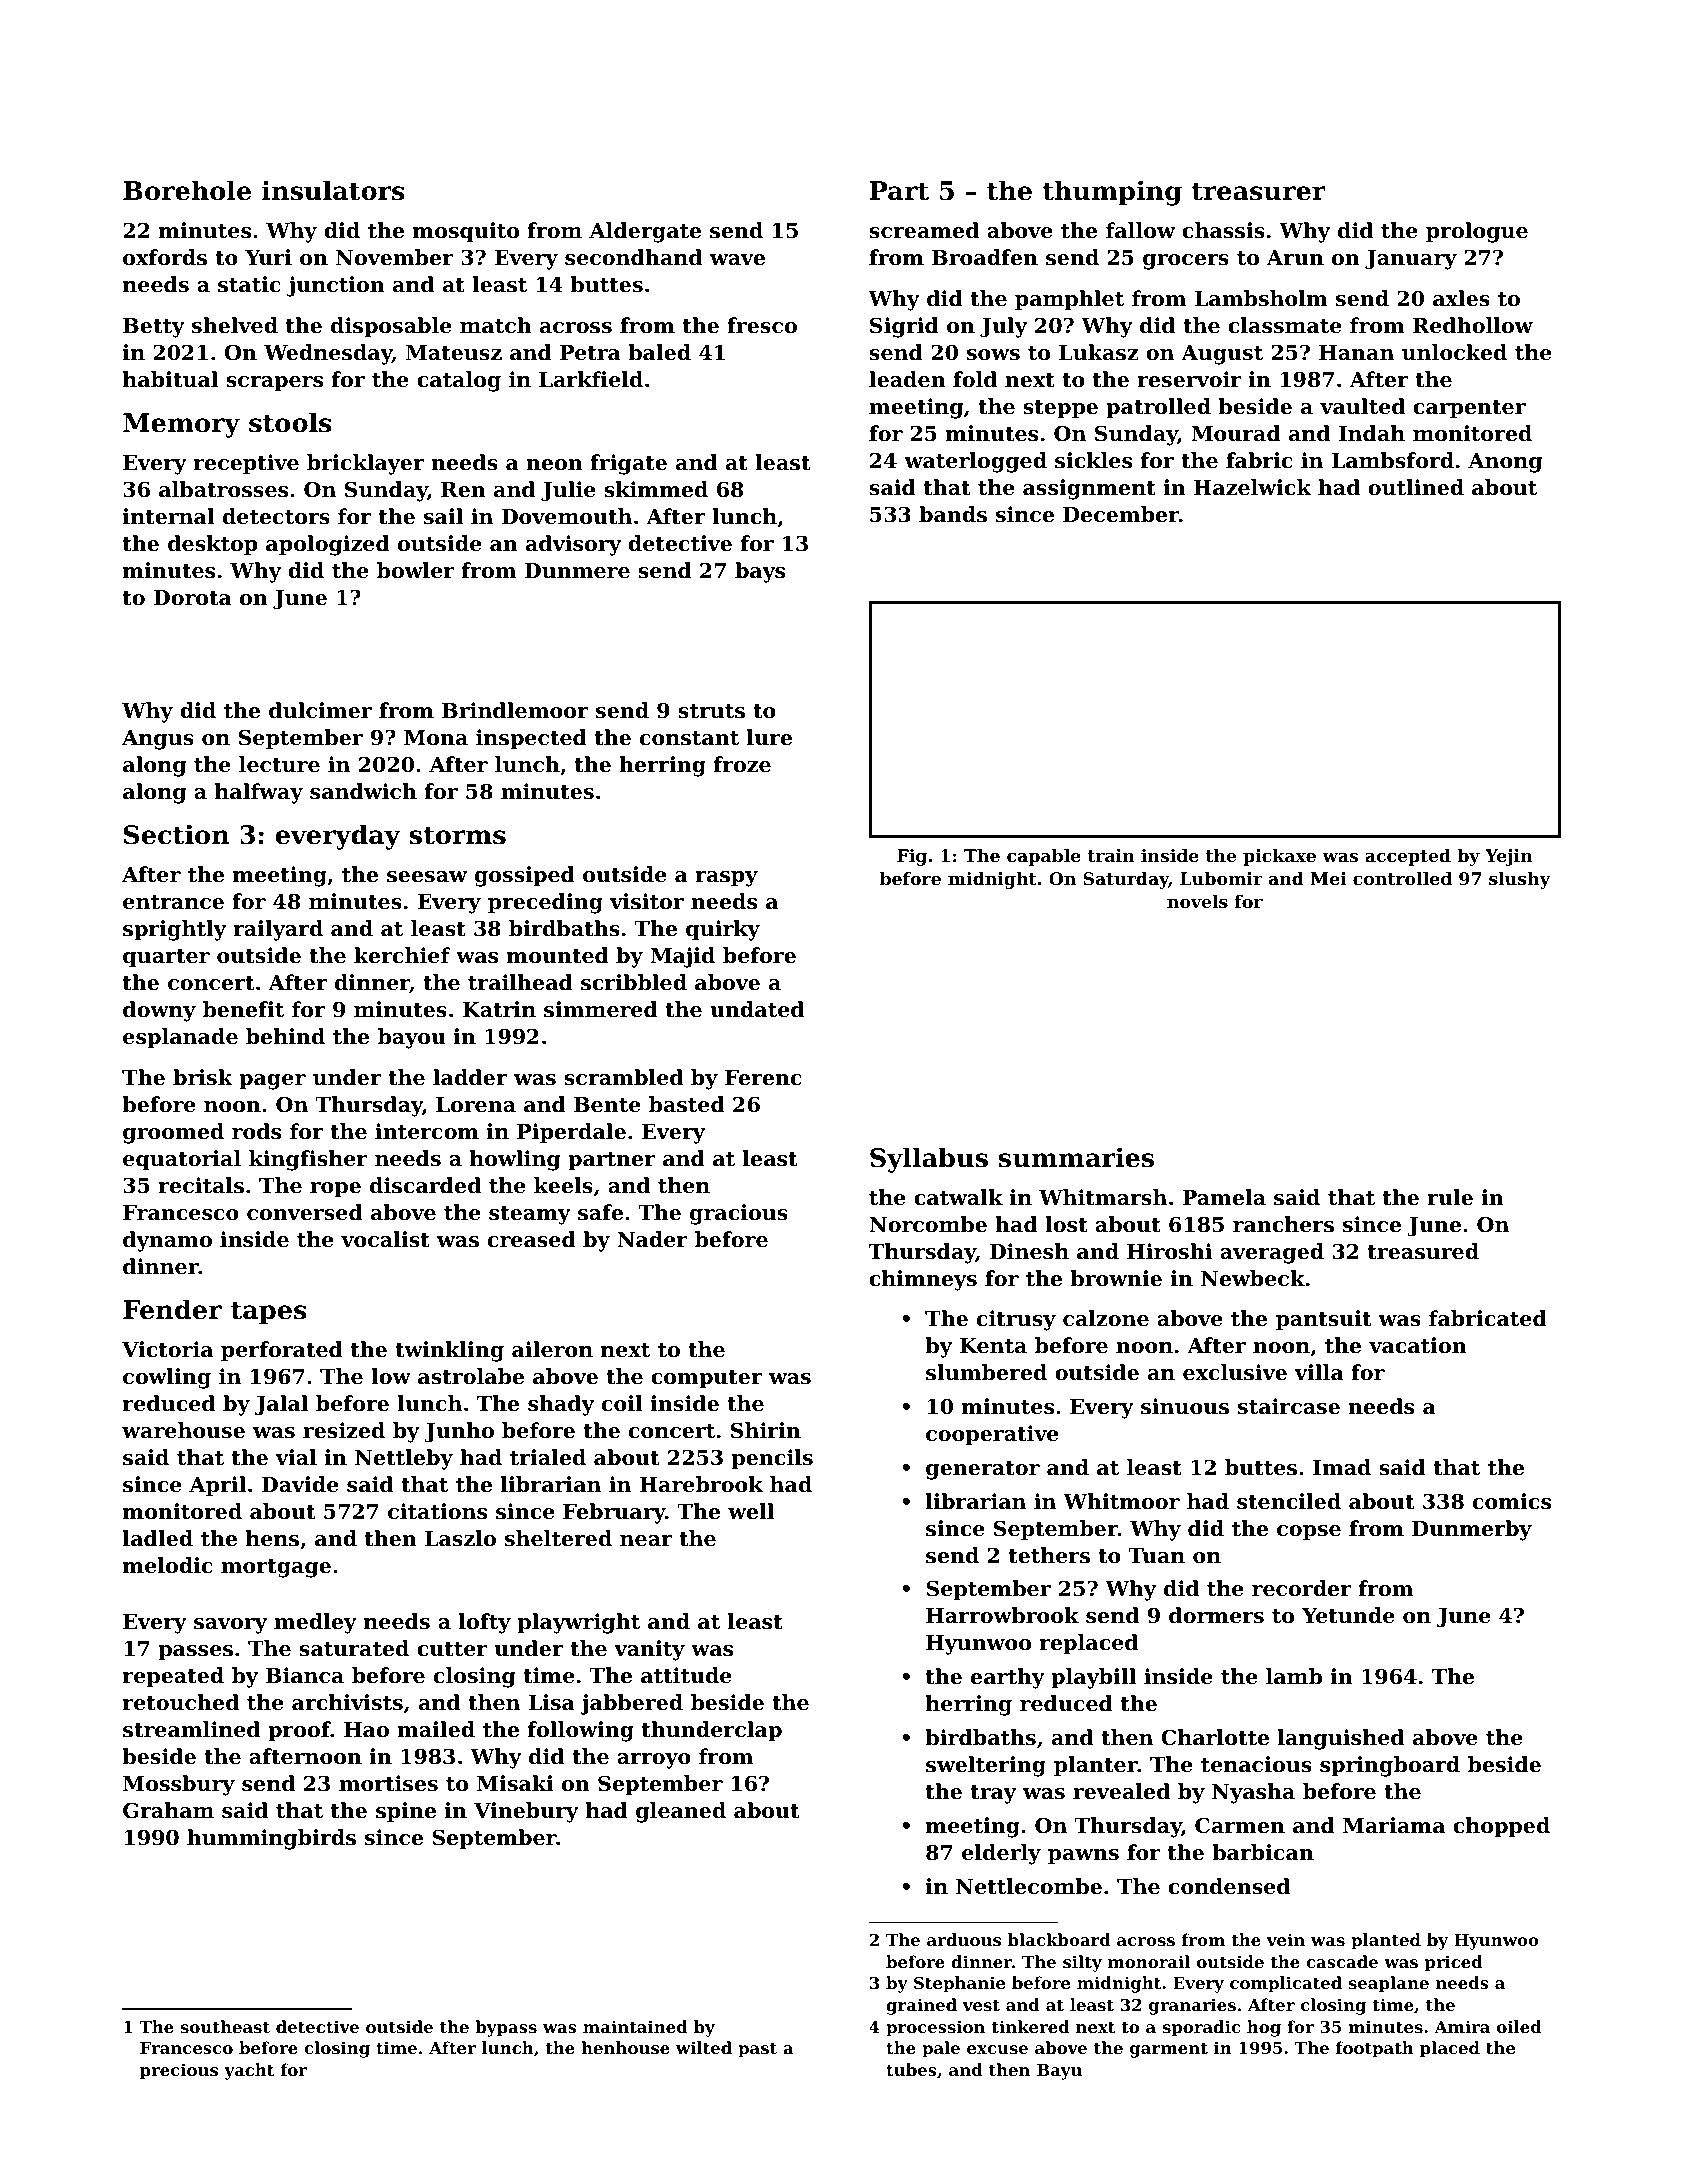 This screenshot has width=1683, height=2178. What do you see at coordinates (625, 2047) in the screenshot?
I see `henhouse` at bounding box center [625, 2047].
